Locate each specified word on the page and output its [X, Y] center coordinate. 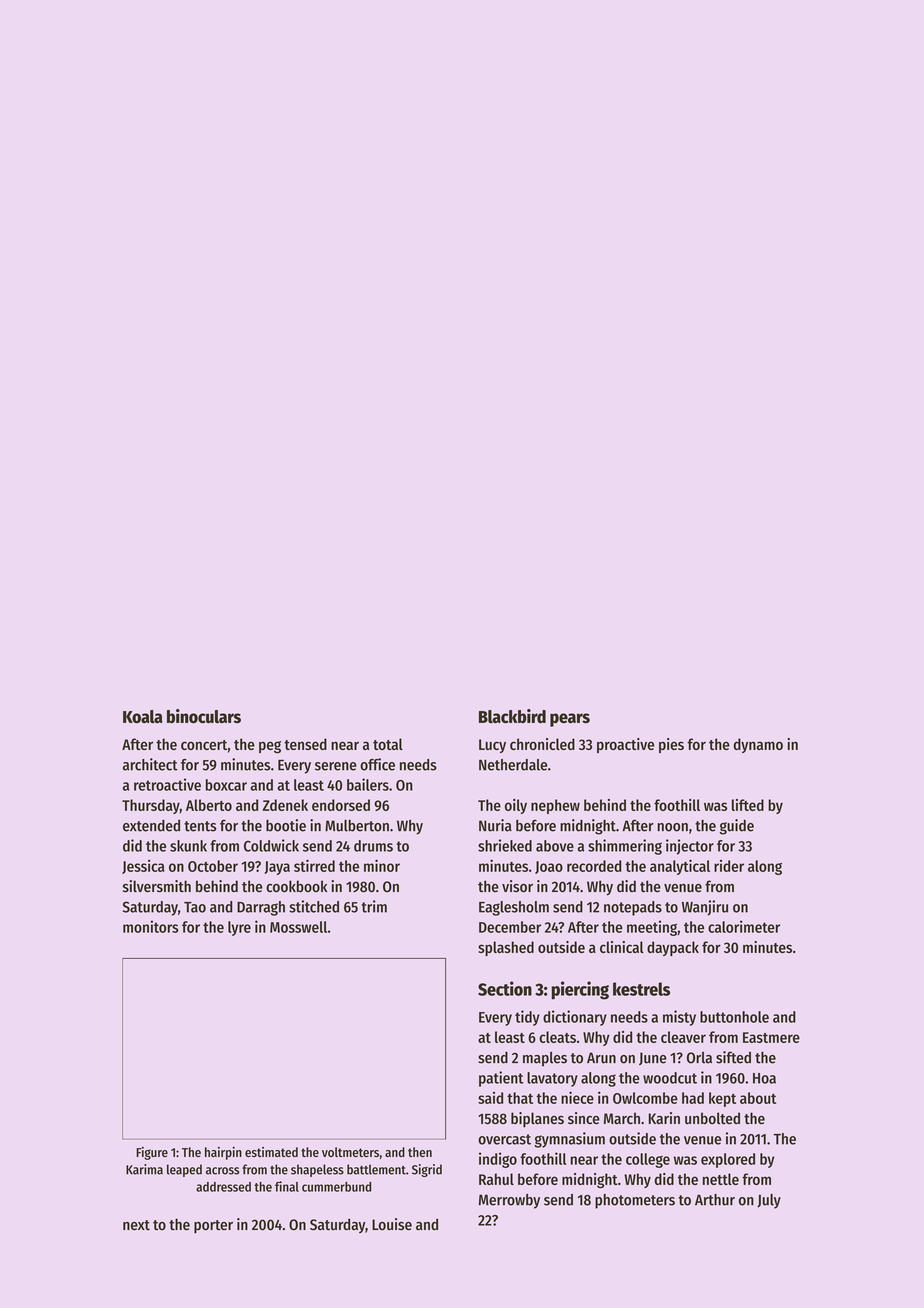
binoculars [204, 716]
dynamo [758, 745]
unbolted [712, 1118]
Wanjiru [705, 908]
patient [501, 1079]
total [388, 744]
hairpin [223, 1153]
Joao [549, 867]
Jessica [143, 867]
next [136, 1225]
